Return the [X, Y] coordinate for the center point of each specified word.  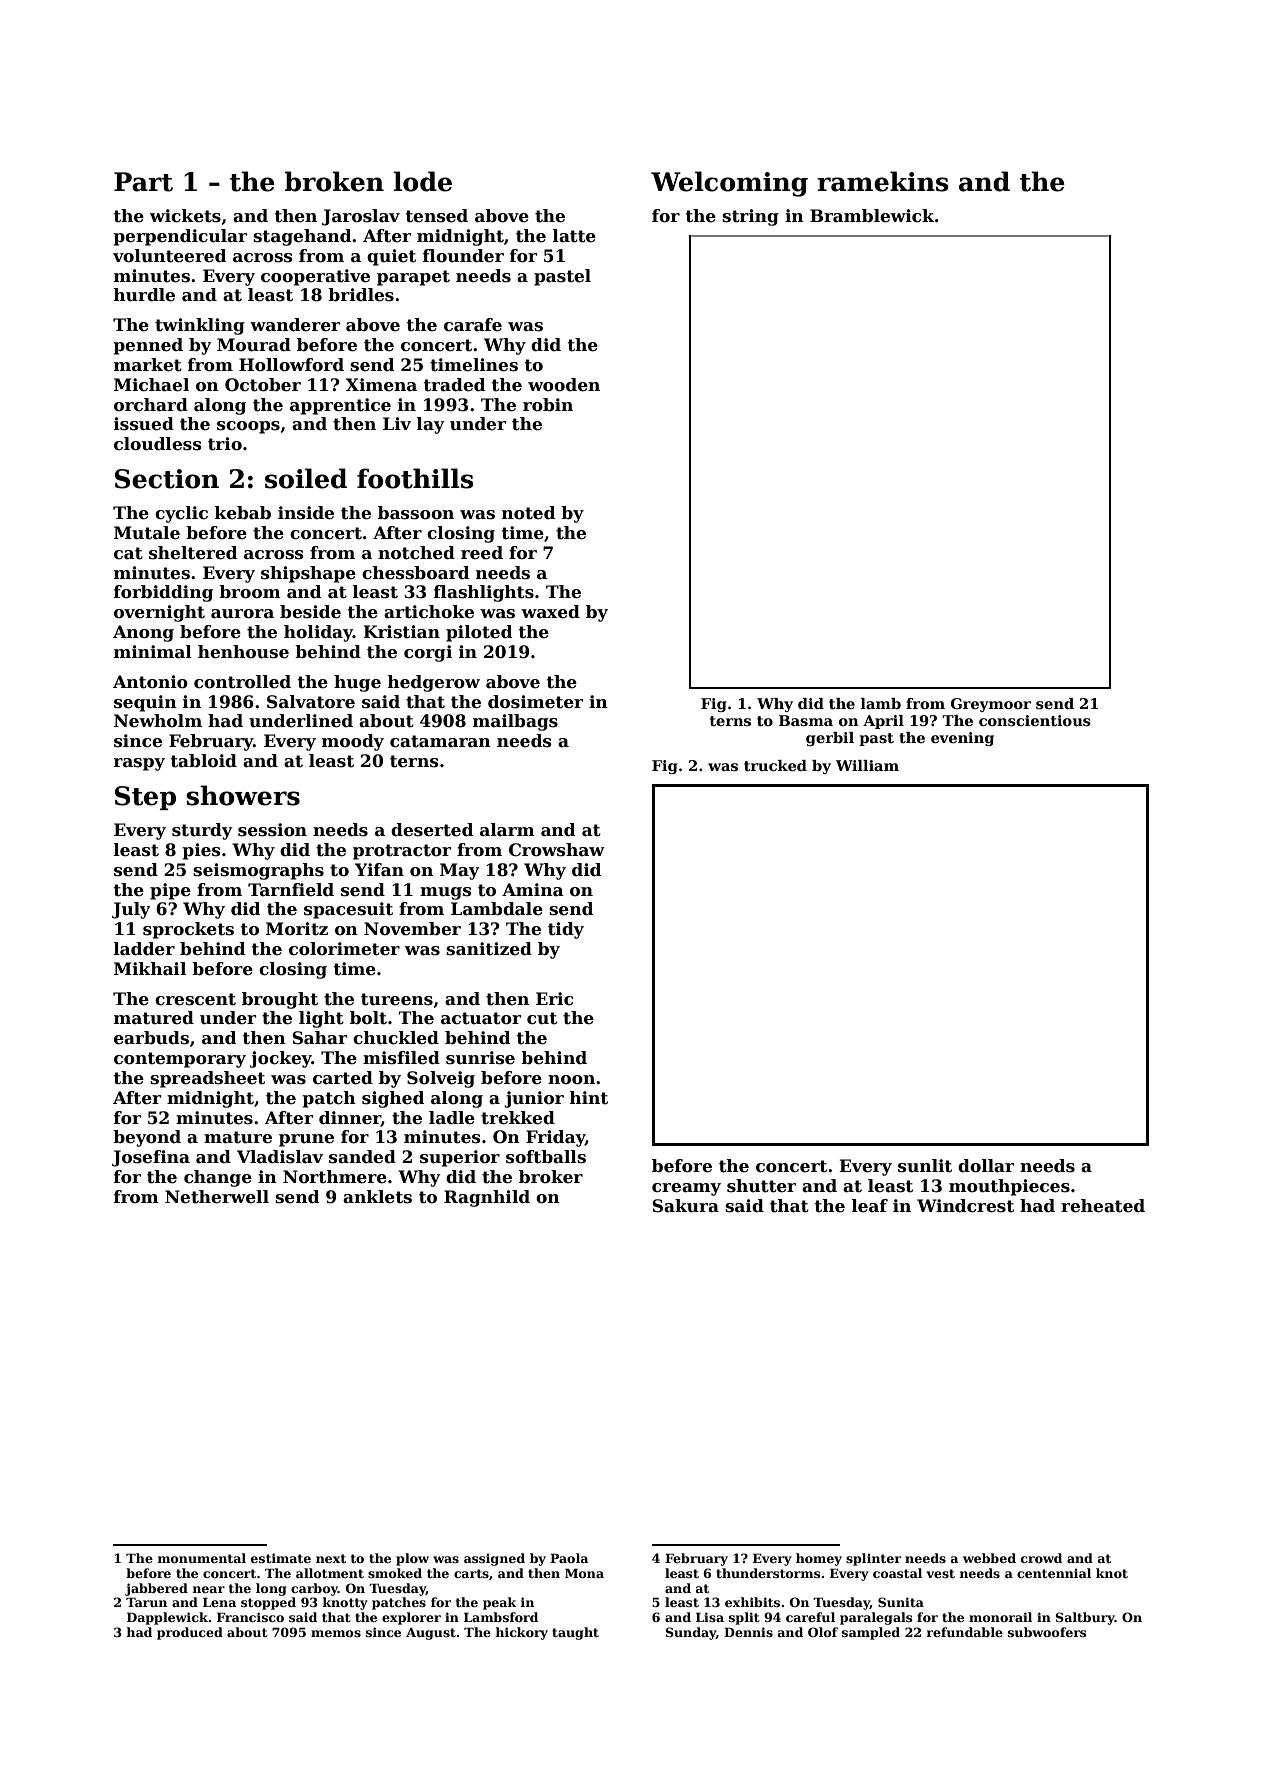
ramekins [883, 181]
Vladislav [280, 1157]
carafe [473, 325]
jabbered [156, 1589]
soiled [306, 478]
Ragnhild [487, 1198]
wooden [564, 385]
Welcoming [729, 184]
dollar [986, 1166]
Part [143, 182]
